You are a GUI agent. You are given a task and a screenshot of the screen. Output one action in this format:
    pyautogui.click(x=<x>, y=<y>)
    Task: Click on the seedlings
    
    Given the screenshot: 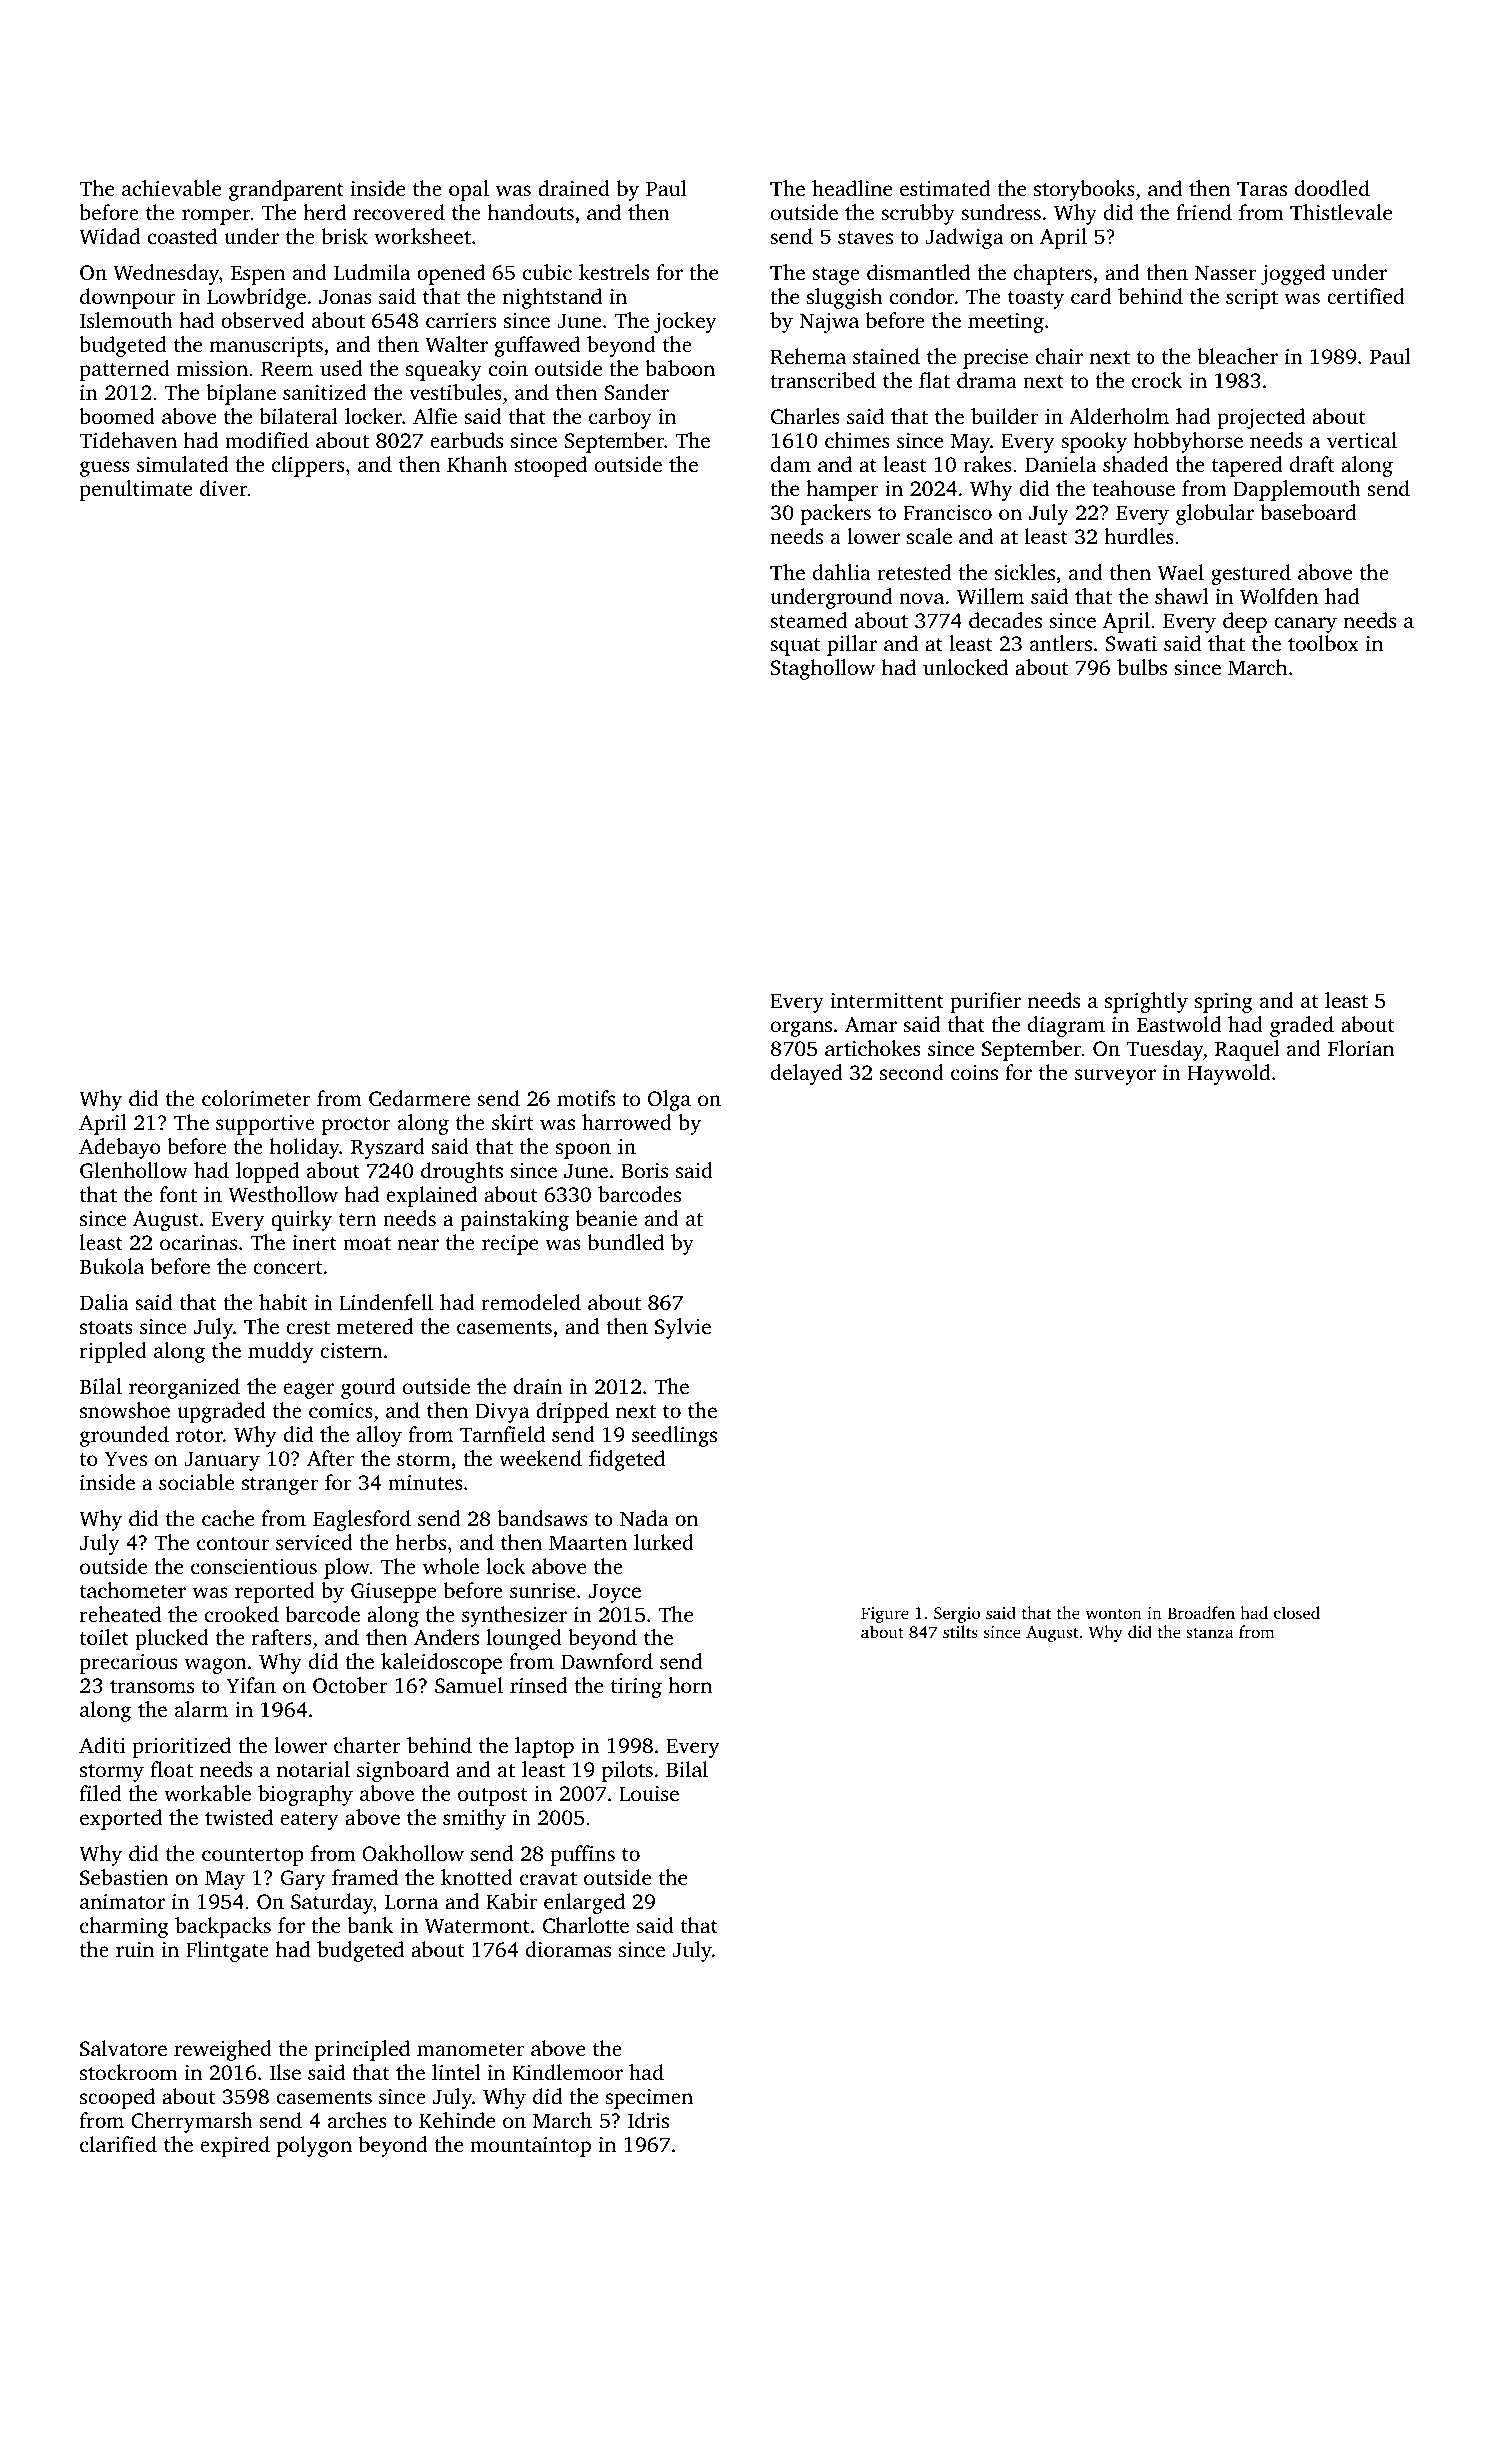 What is the action you would take?
    pyautogui.click(x=674, y=1436)
